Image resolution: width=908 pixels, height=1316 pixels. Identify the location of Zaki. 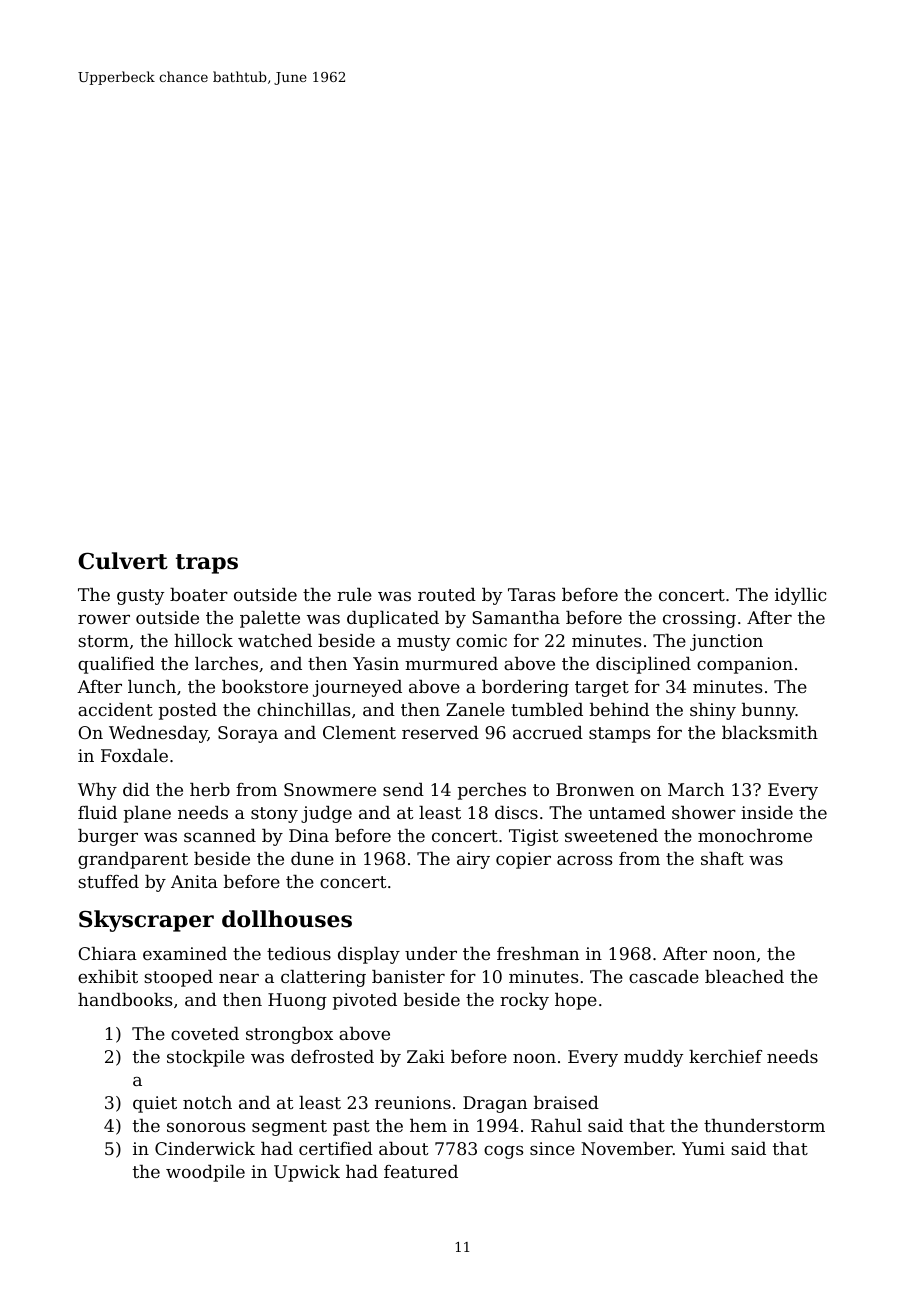
(426, 1056).
